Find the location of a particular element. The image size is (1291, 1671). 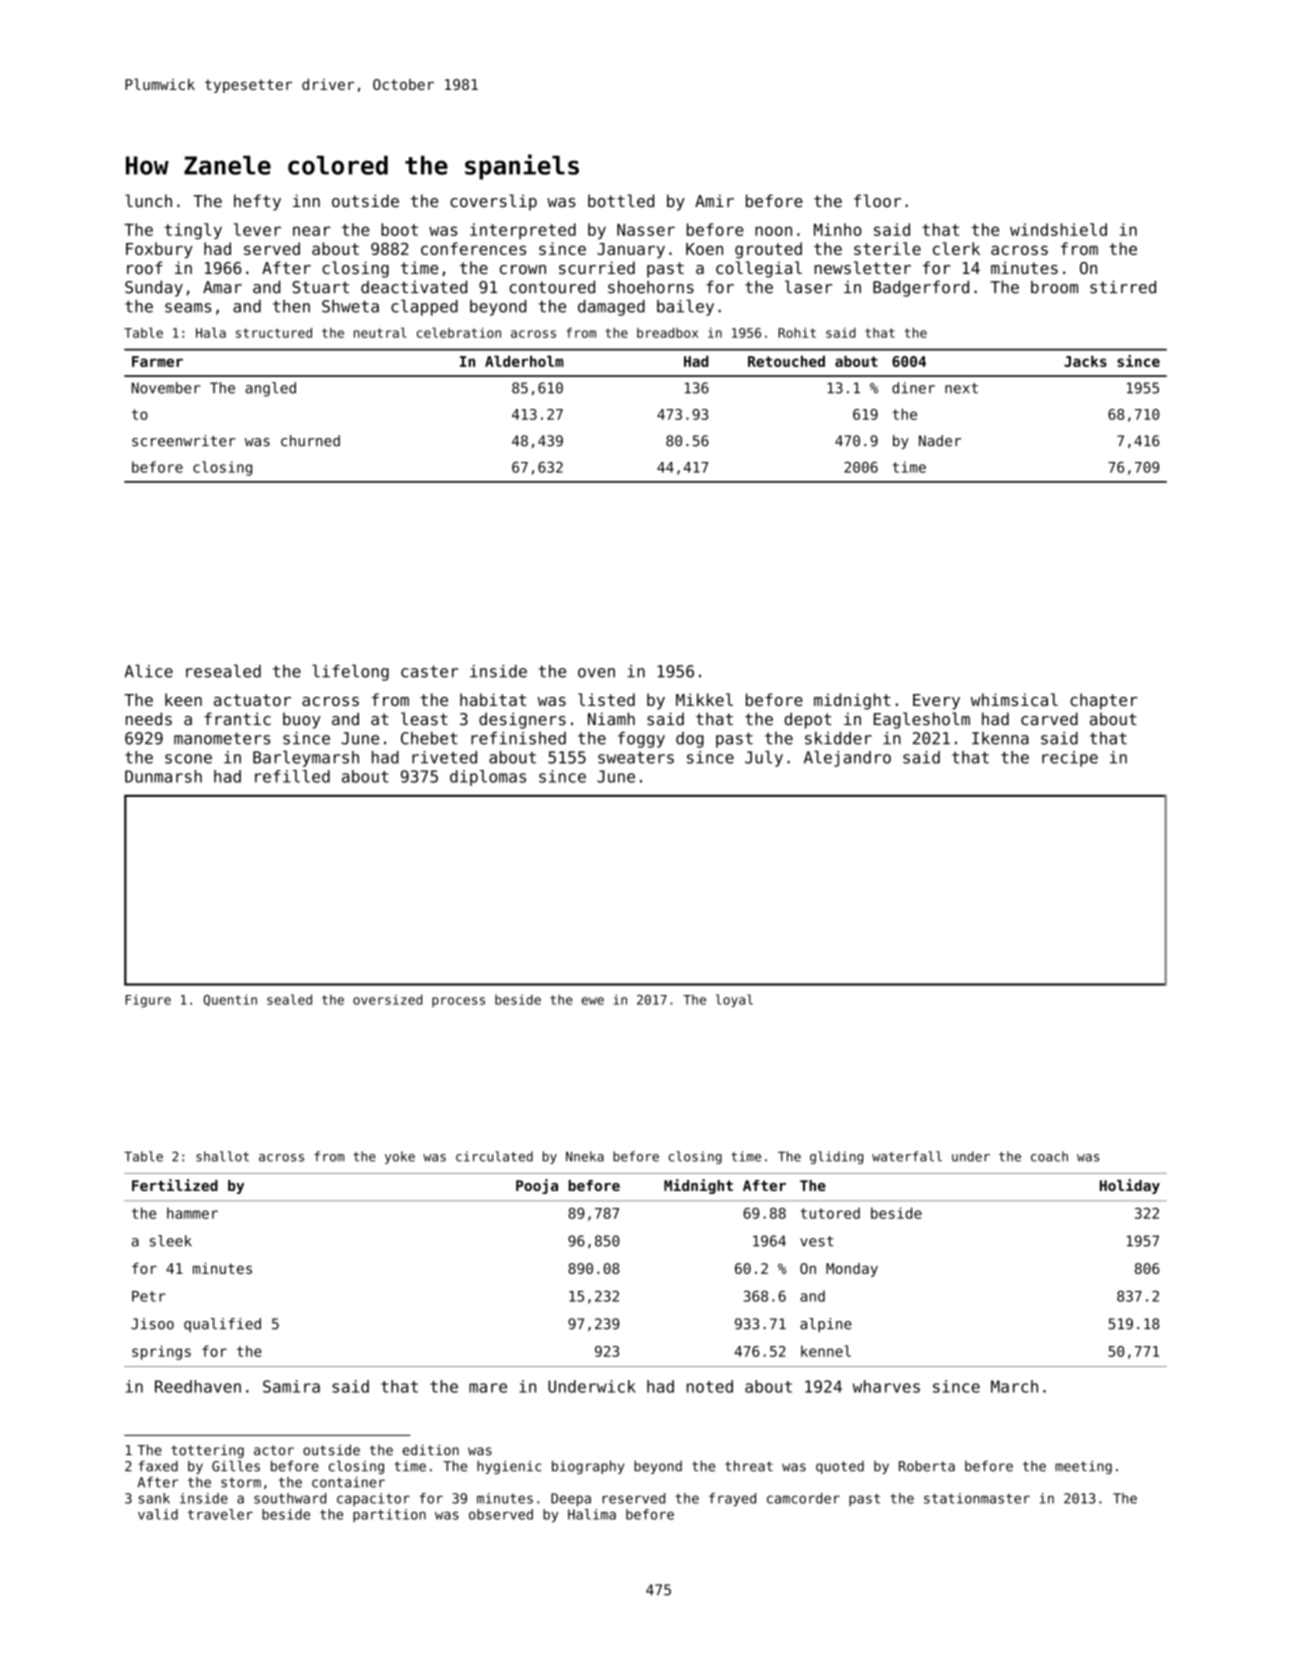

Alderholm is located at coordinates (524, 361).
